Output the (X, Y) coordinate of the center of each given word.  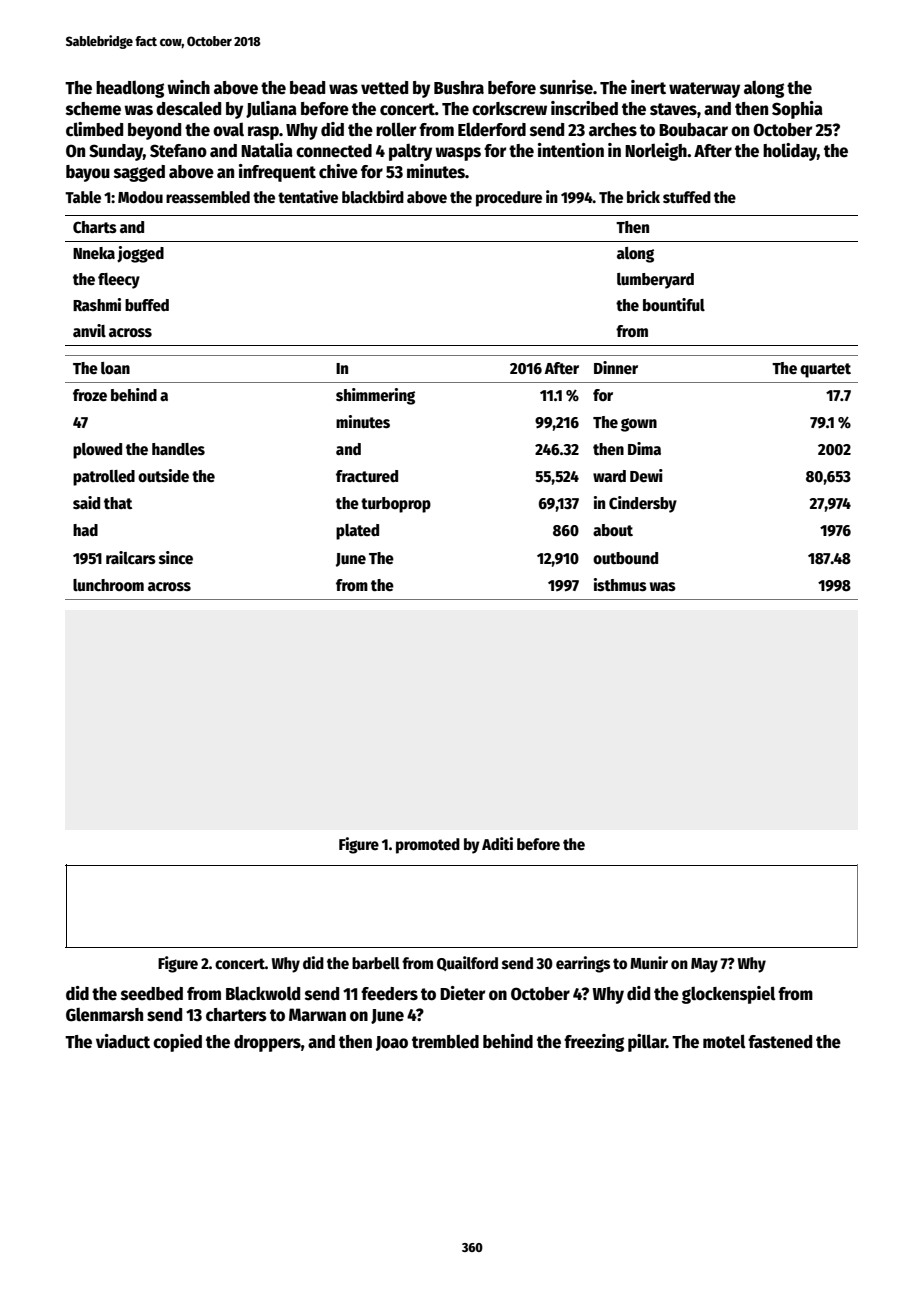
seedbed (152, 994)
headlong (130, 89)
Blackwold (263, 993)
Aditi (497, 843)
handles (178, 449)
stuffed (687, 197)
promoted (428, 846)
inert (648, 87)
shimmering (375, 396)
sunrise (566, 87)
